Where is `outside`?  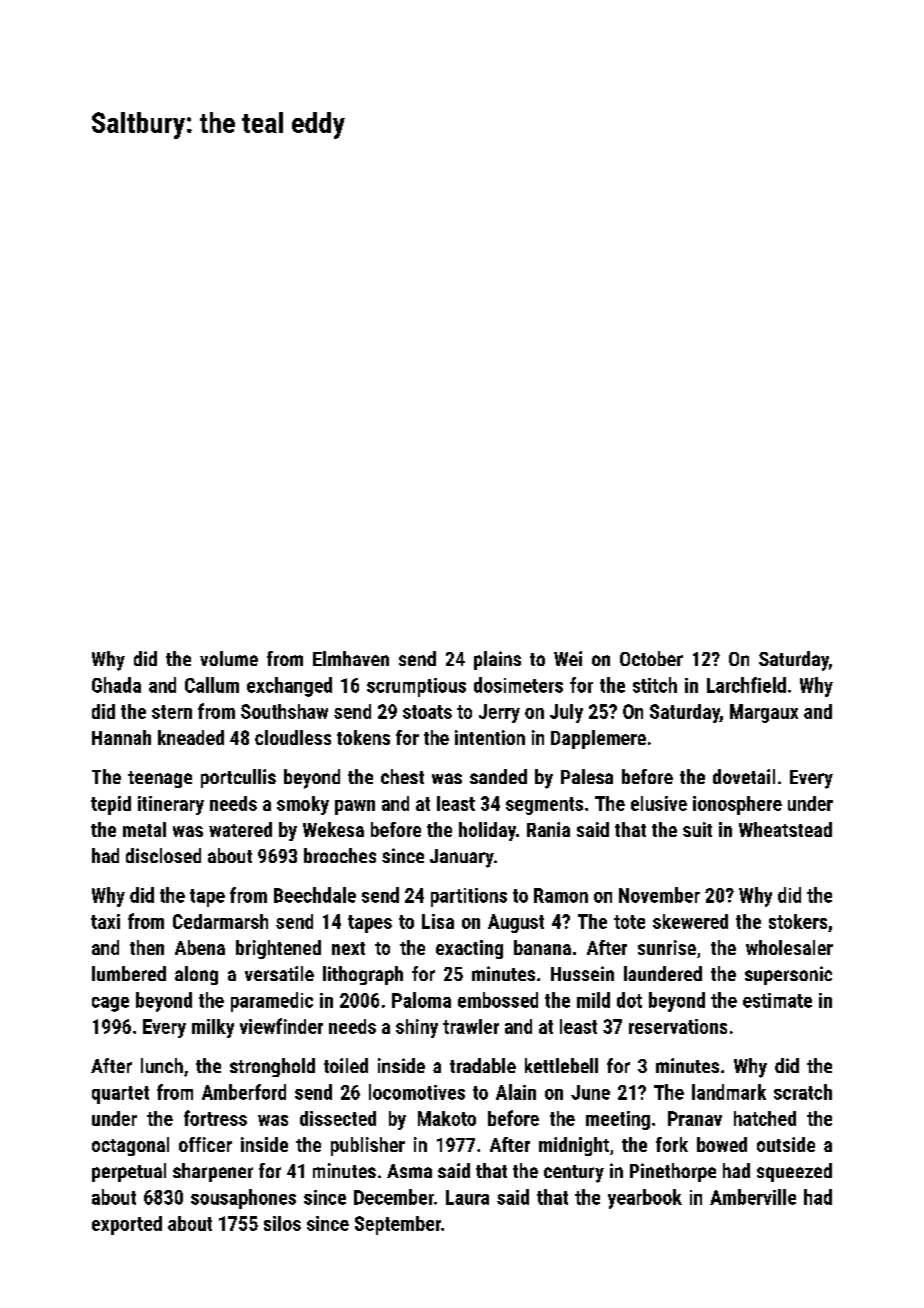
outside is located at coordinates (786, 1144).
